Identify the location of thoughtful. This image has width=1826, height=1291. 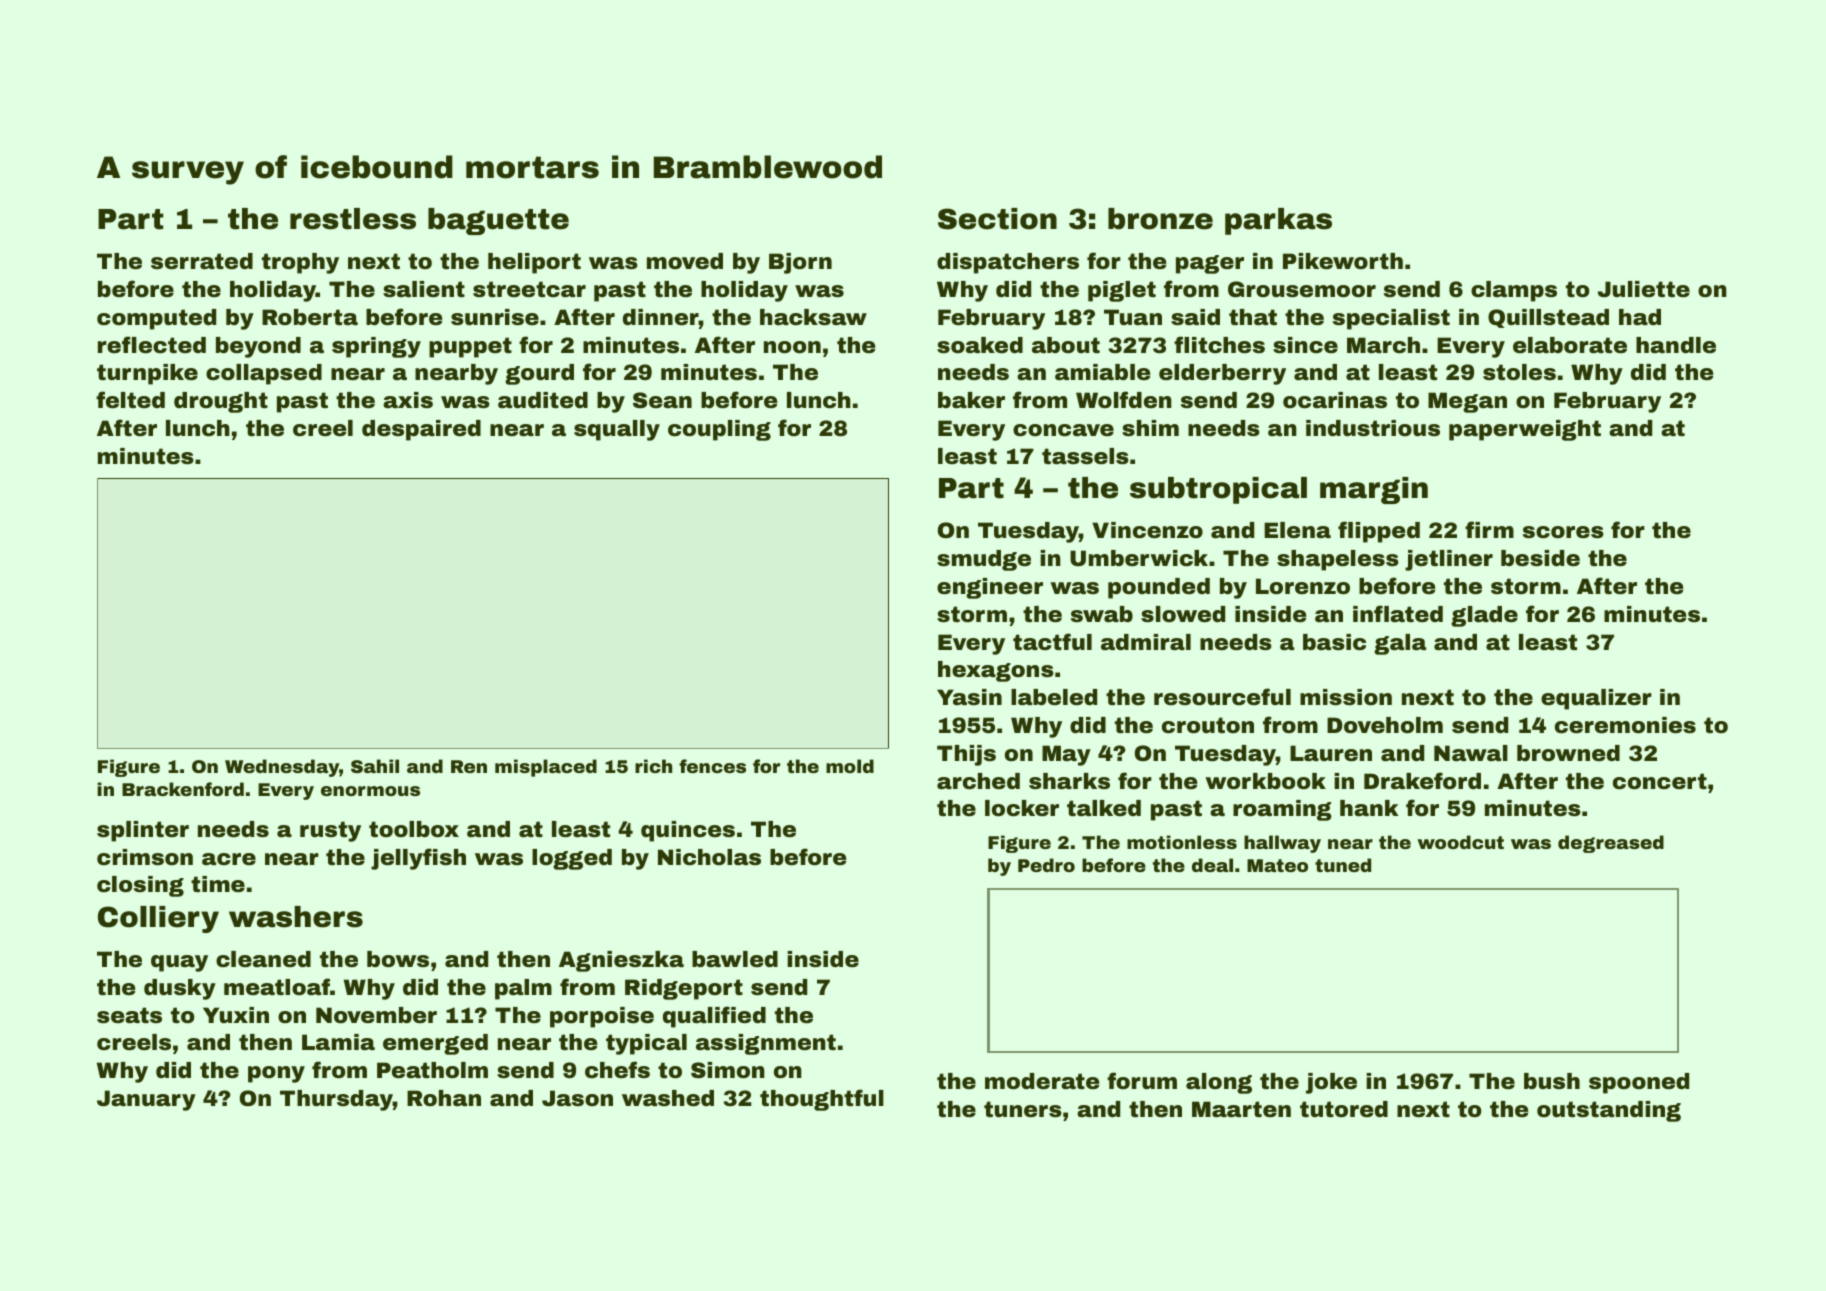
(822, 1100).
